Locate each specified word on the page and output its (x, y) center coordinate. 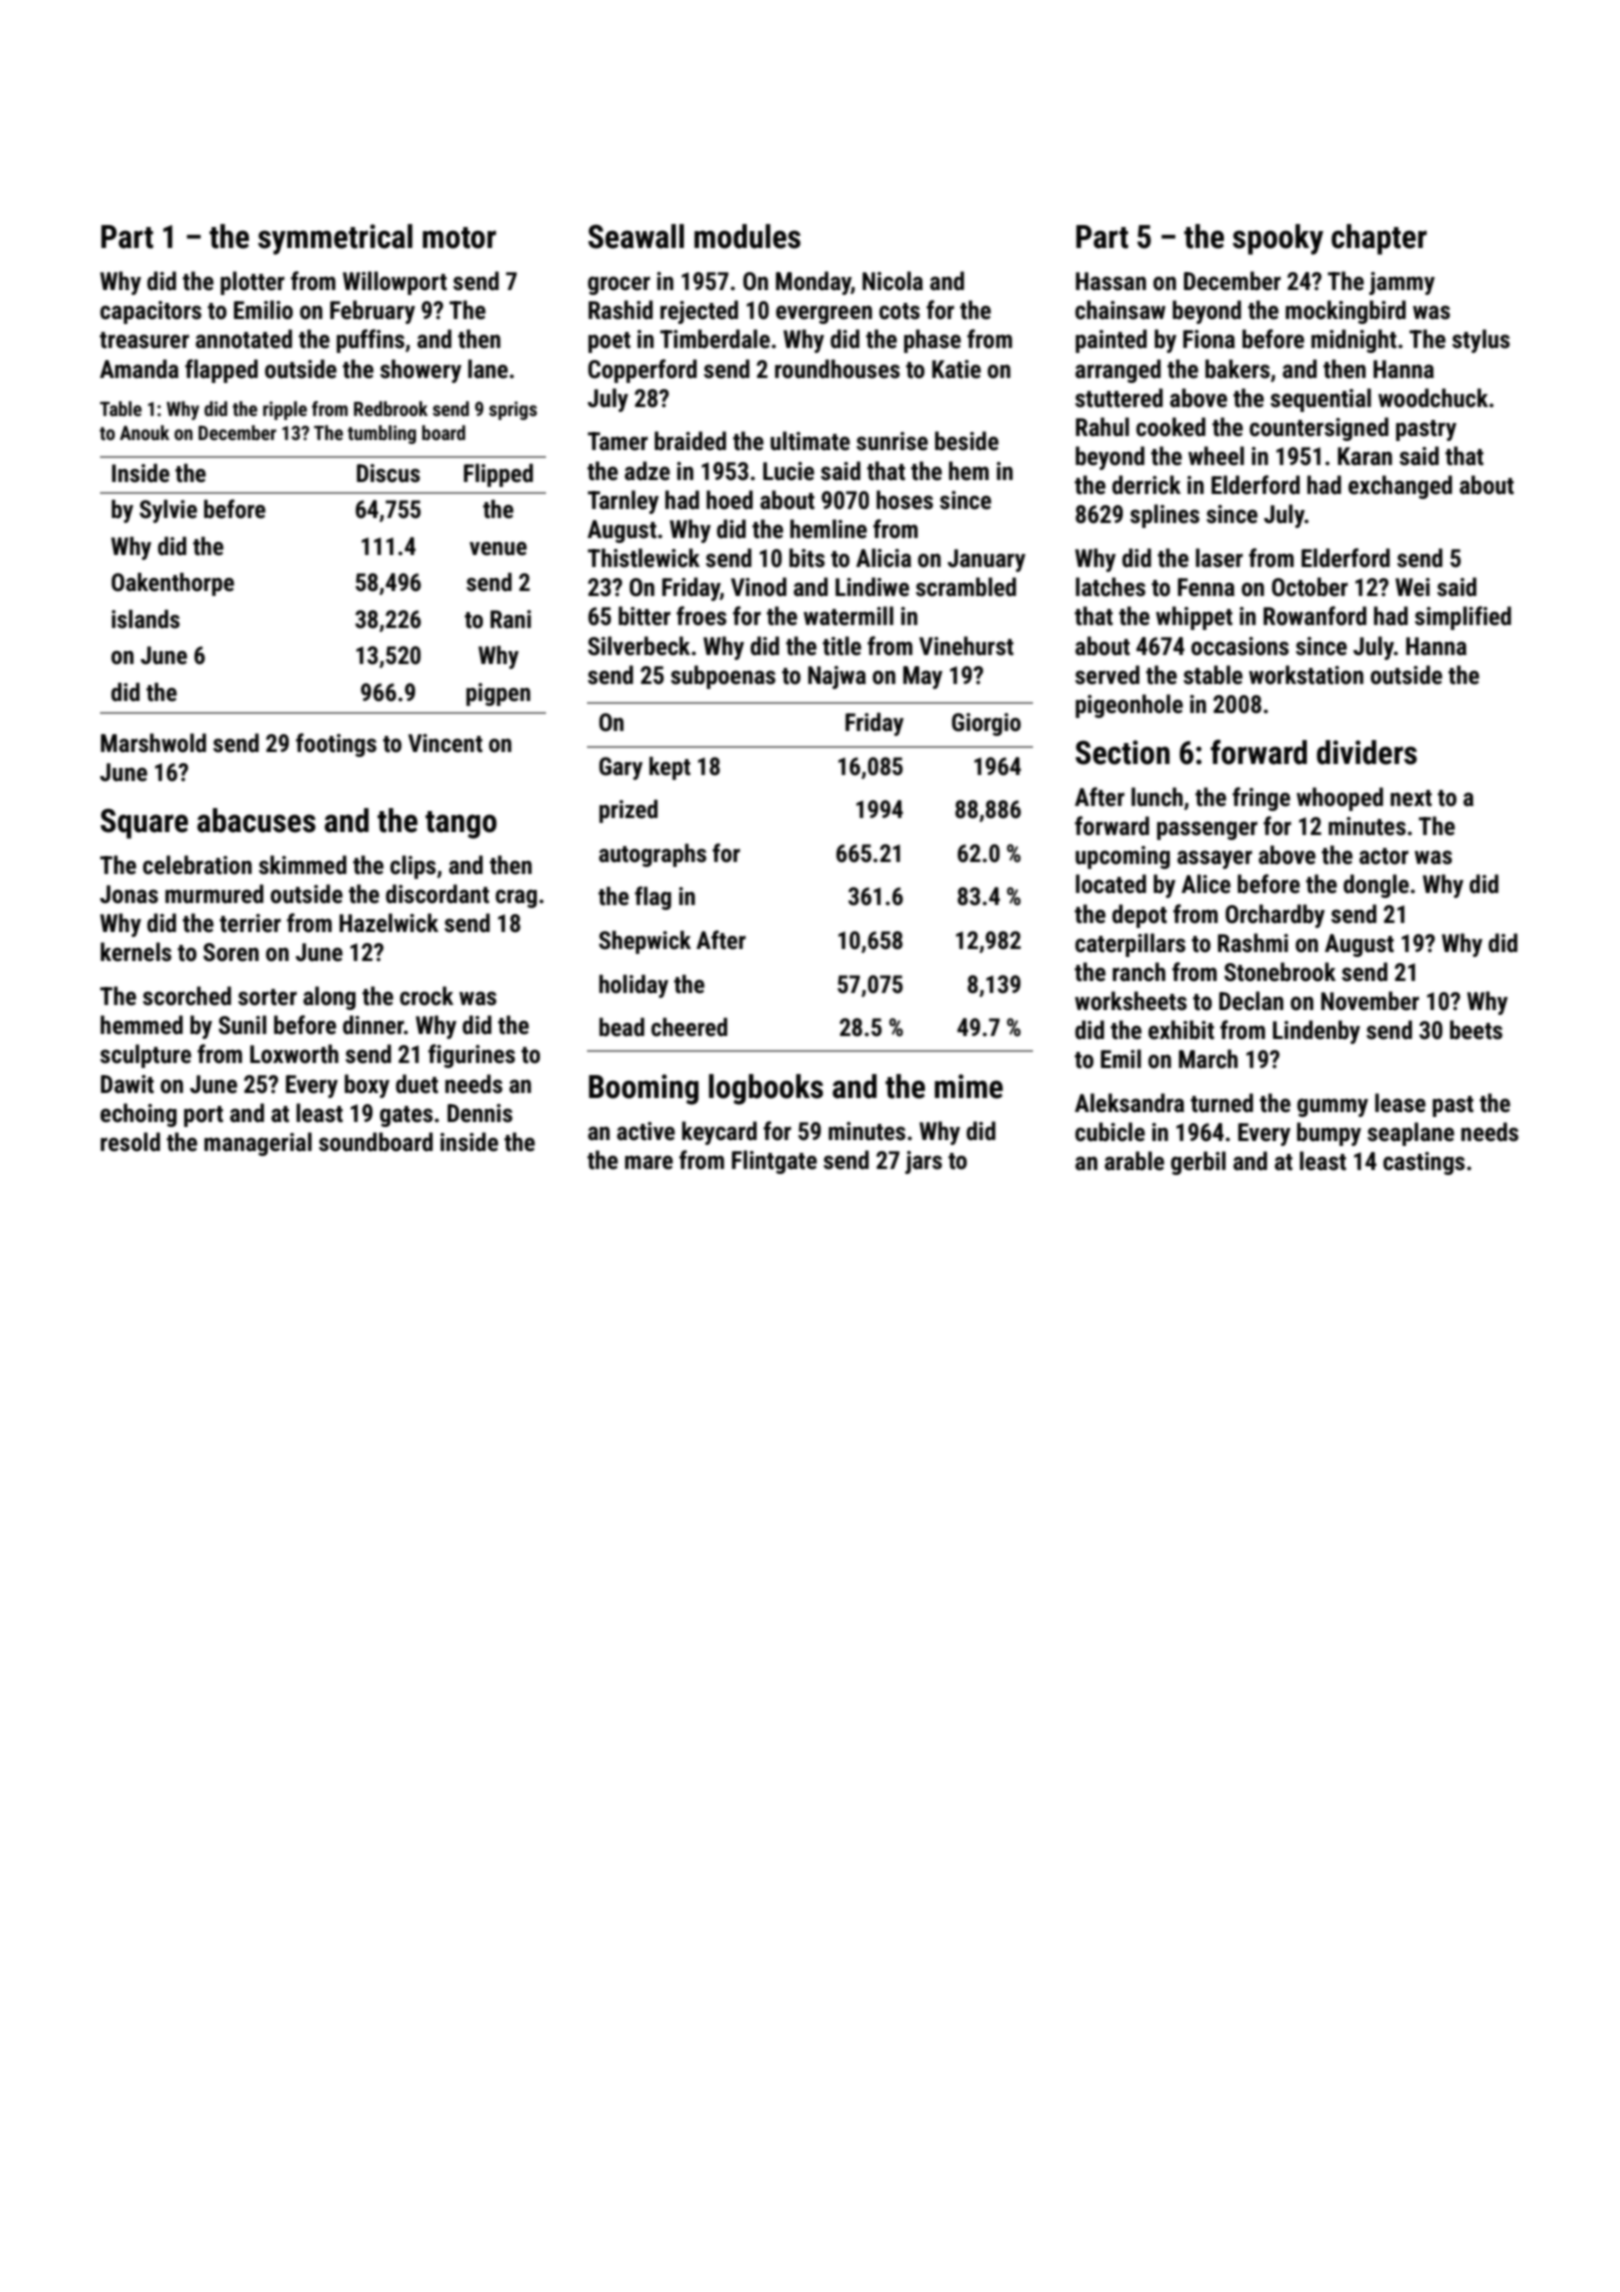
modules (747, 236)
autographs (652, 855)
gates (406, 1116)
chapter (1379, 239)
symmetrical (335, 239)
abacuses (256, 820)
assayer (1214, 859)
